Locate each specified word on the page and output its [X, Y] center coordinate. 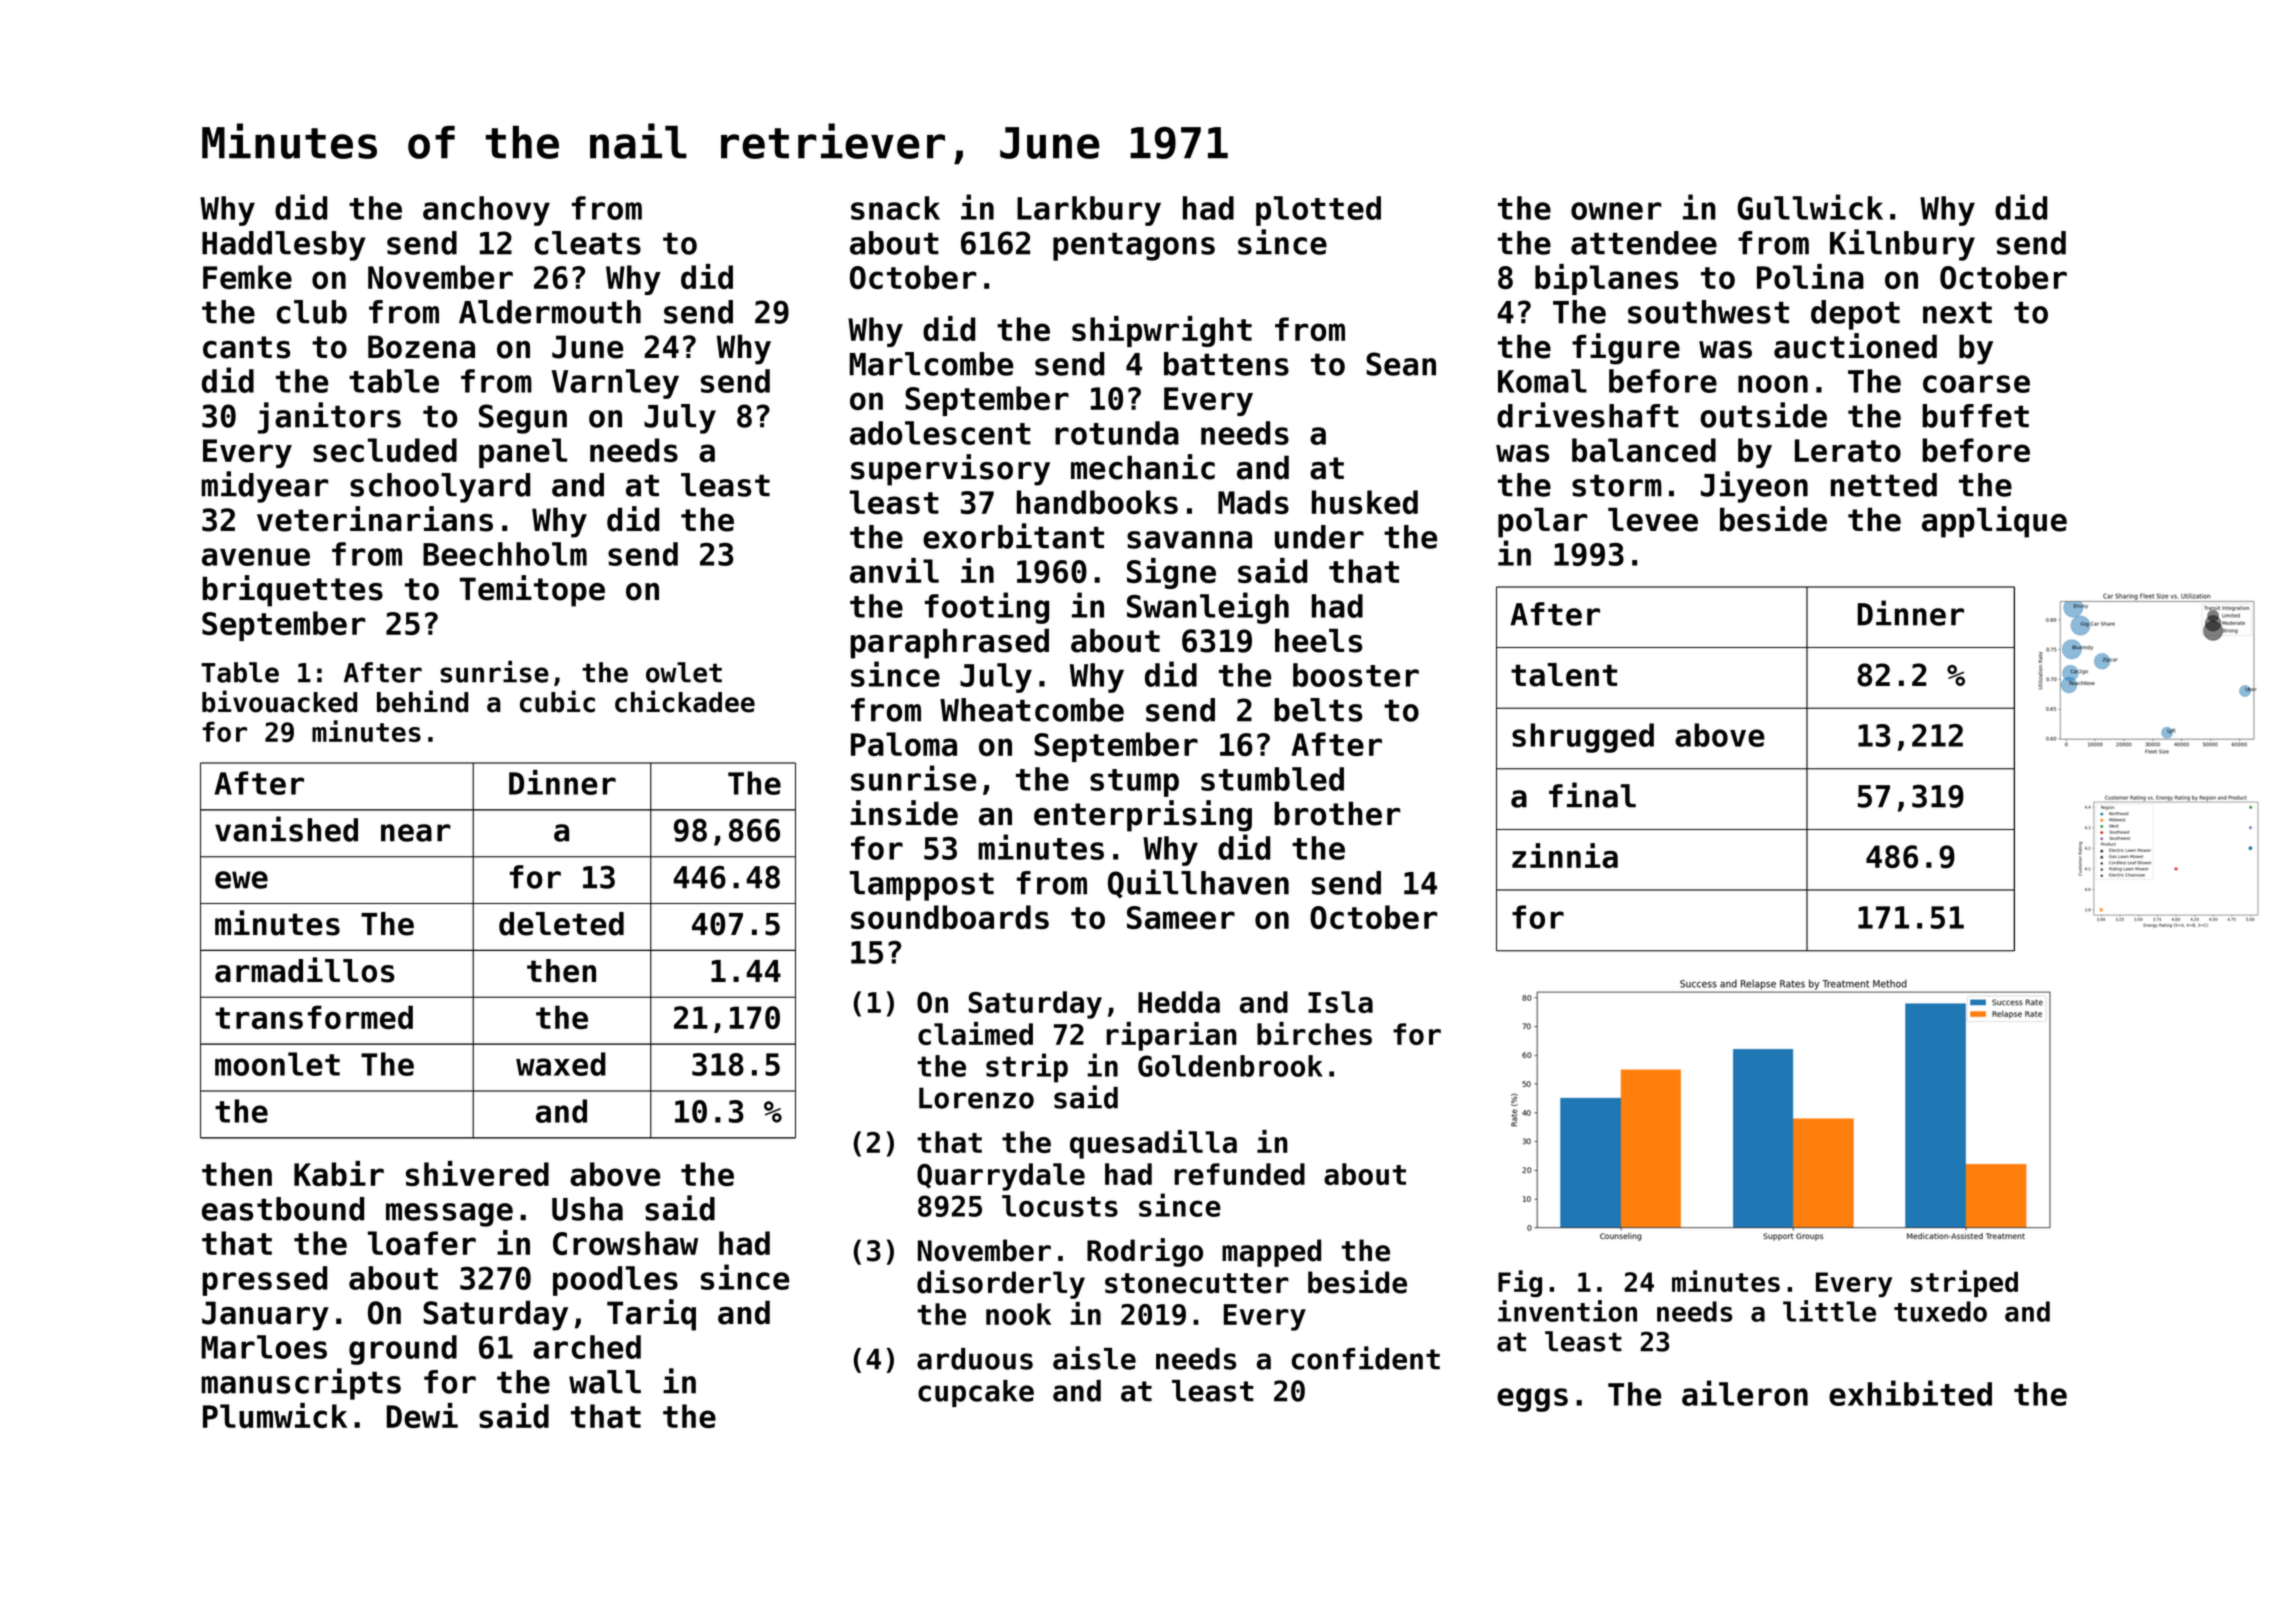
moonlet [277, 1064]
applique [1994, 522]
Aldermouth [550, 312]
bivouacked [279, 701]
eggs [1532, 1400]
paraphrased [949, 643]
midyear [264, 487]
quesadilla [1153, 1144]
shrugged [1583, 738]
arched [587, 1347]
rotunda [1117, 433]
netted [1884, 485]
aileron [1745, 1393]
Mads [1253, 502]
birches [1314, 1033]
